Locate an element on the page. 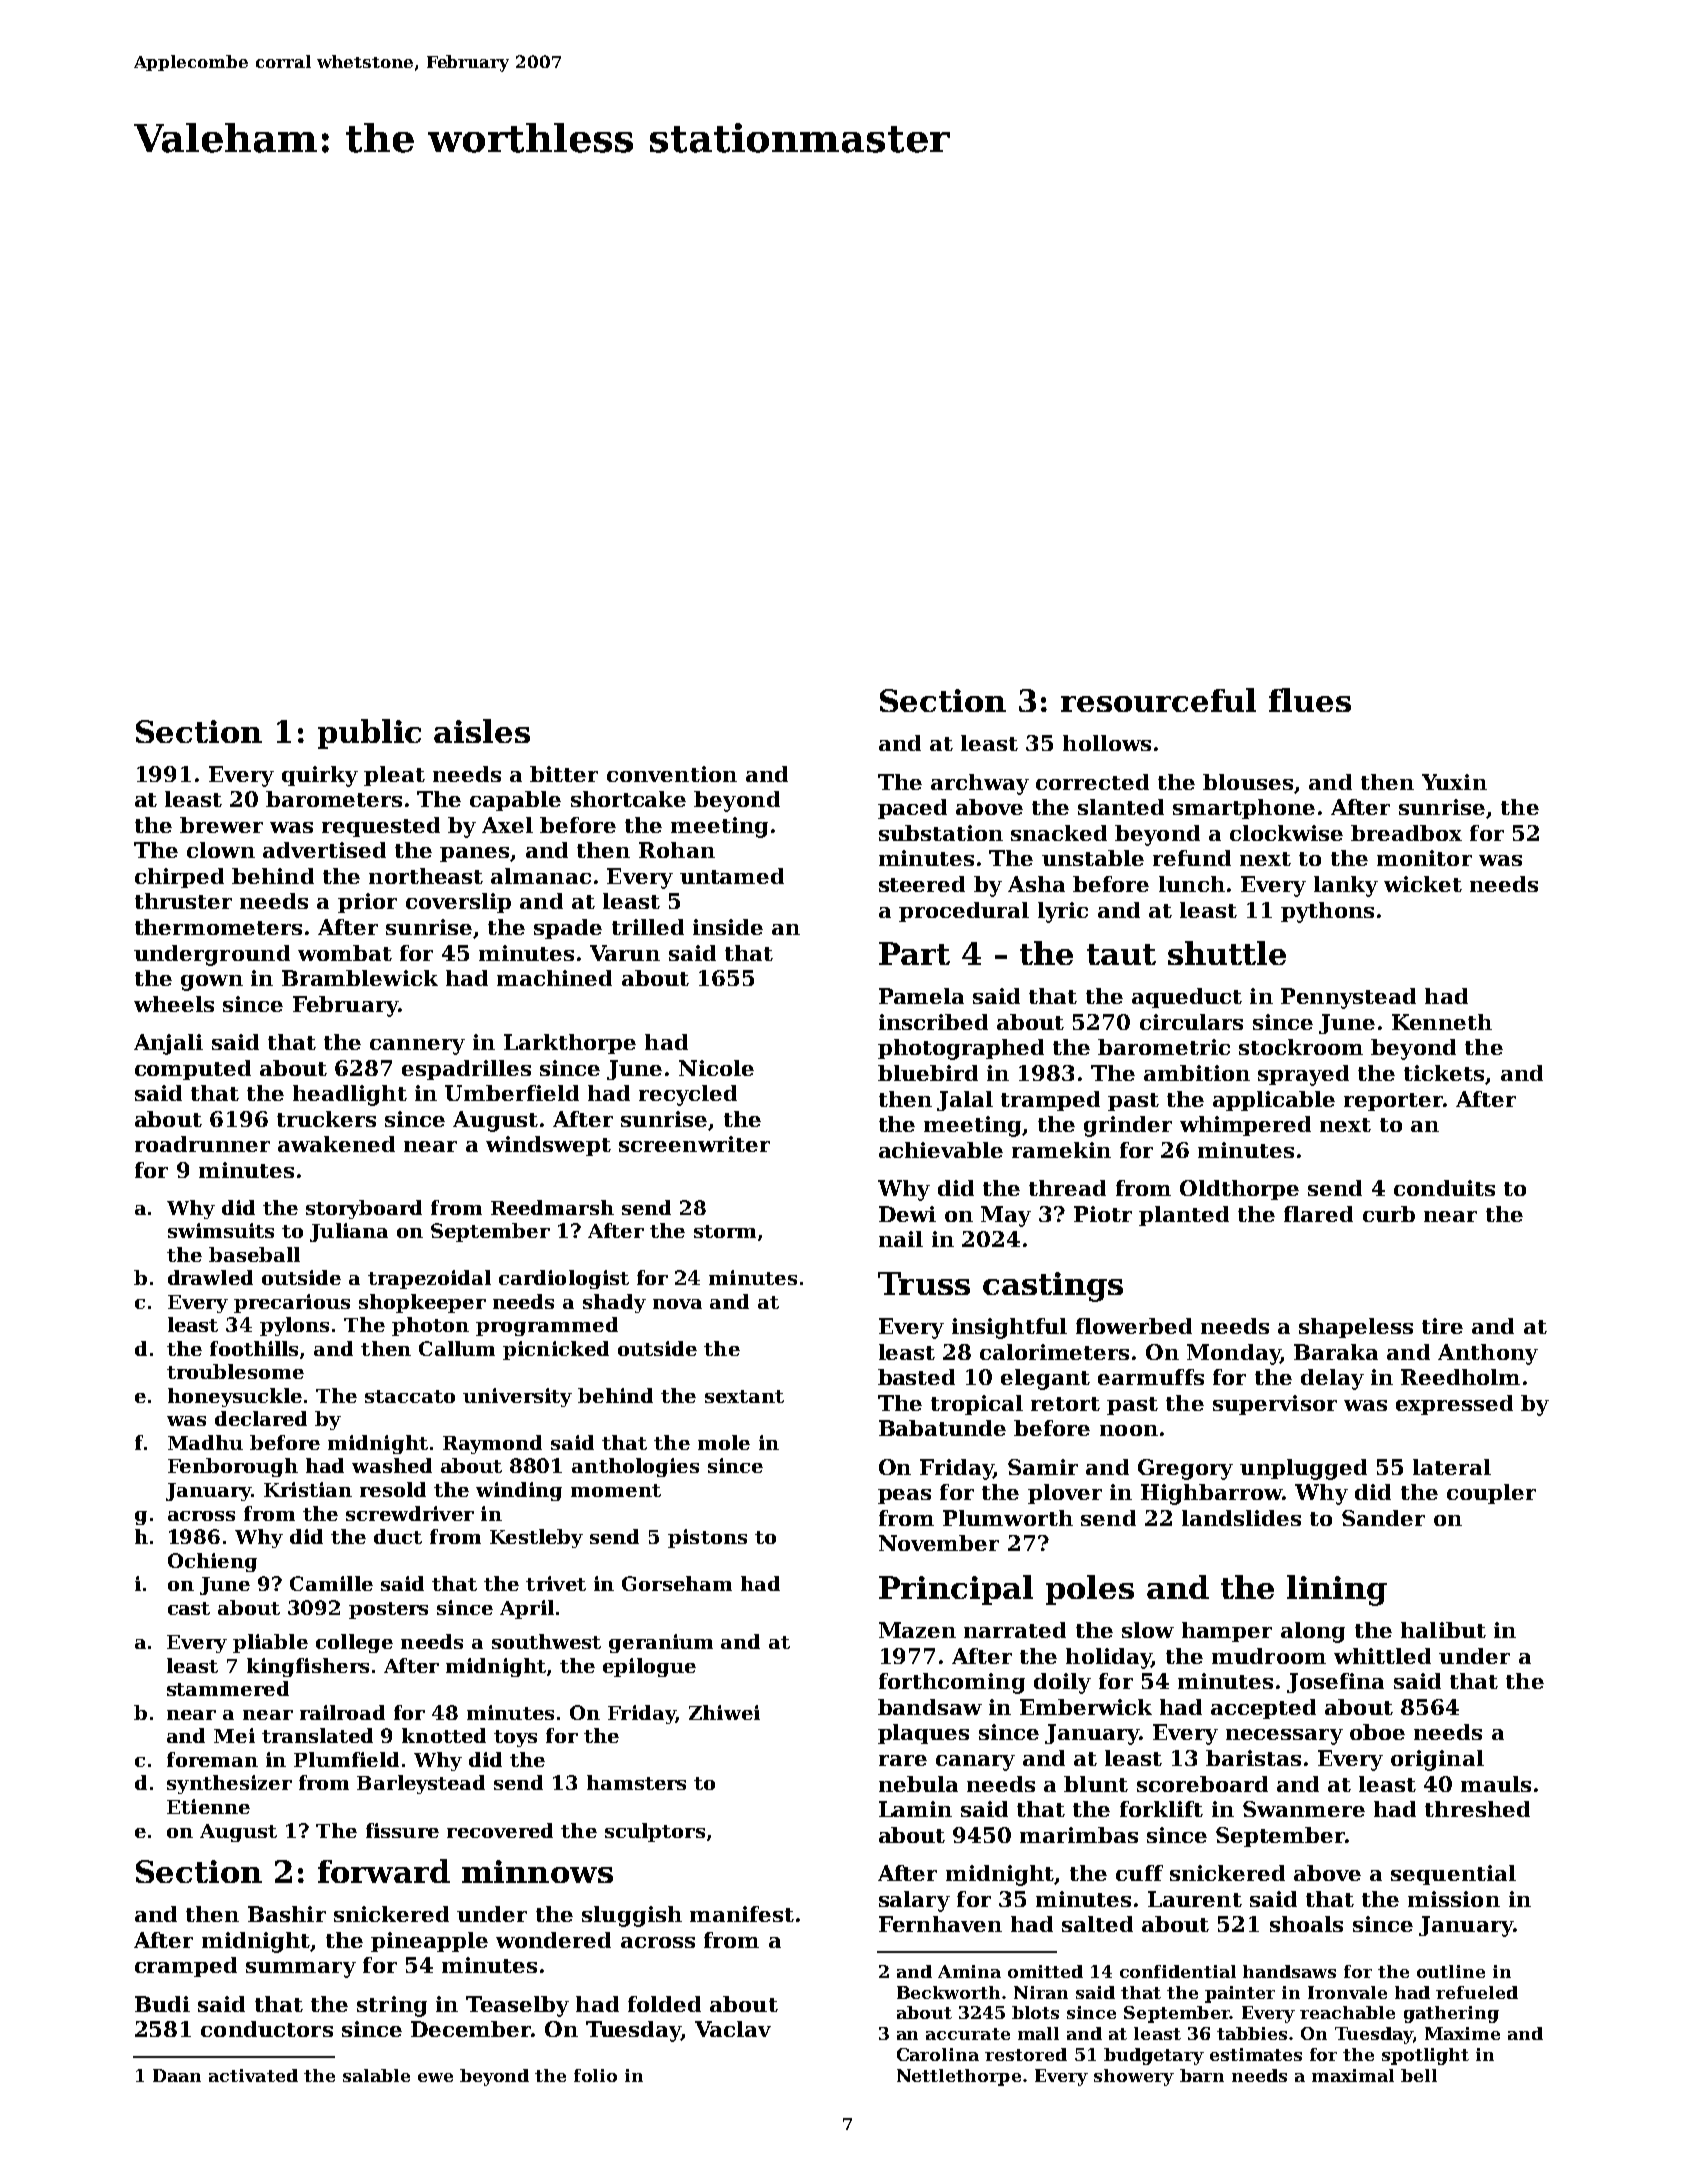  curb is located at coordinates (1389, 1214).
